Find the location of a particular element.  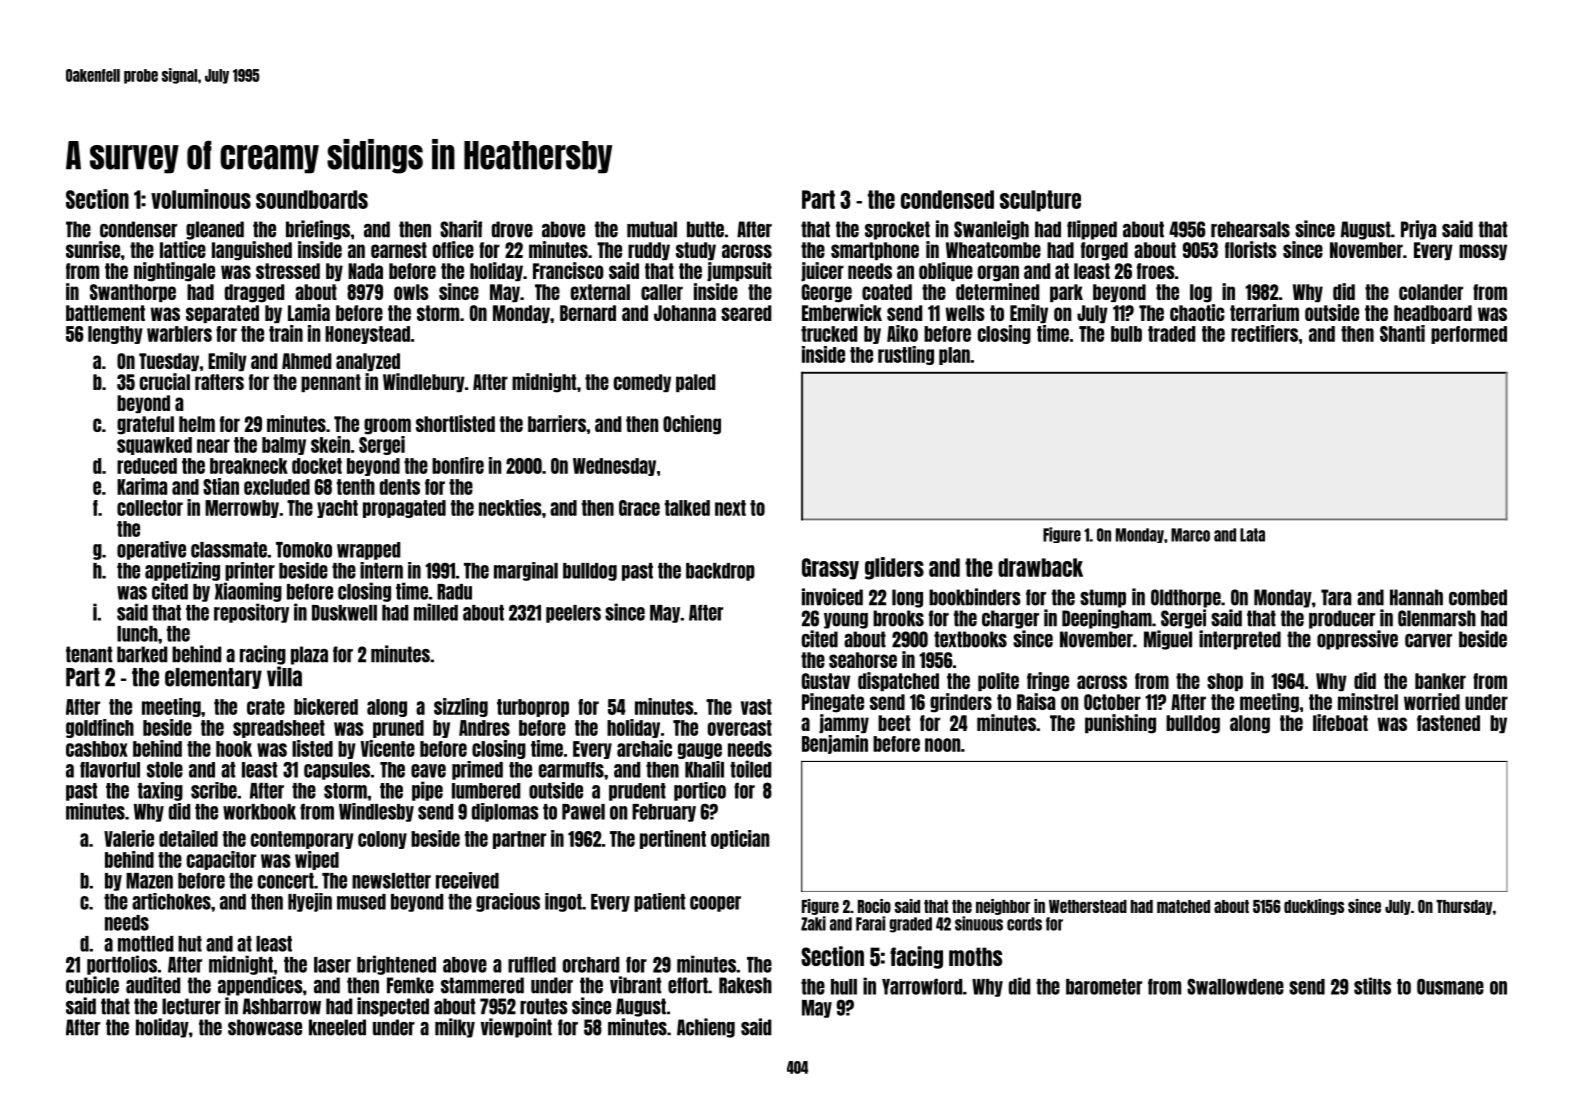

young is located at coordinates (846, 621).
